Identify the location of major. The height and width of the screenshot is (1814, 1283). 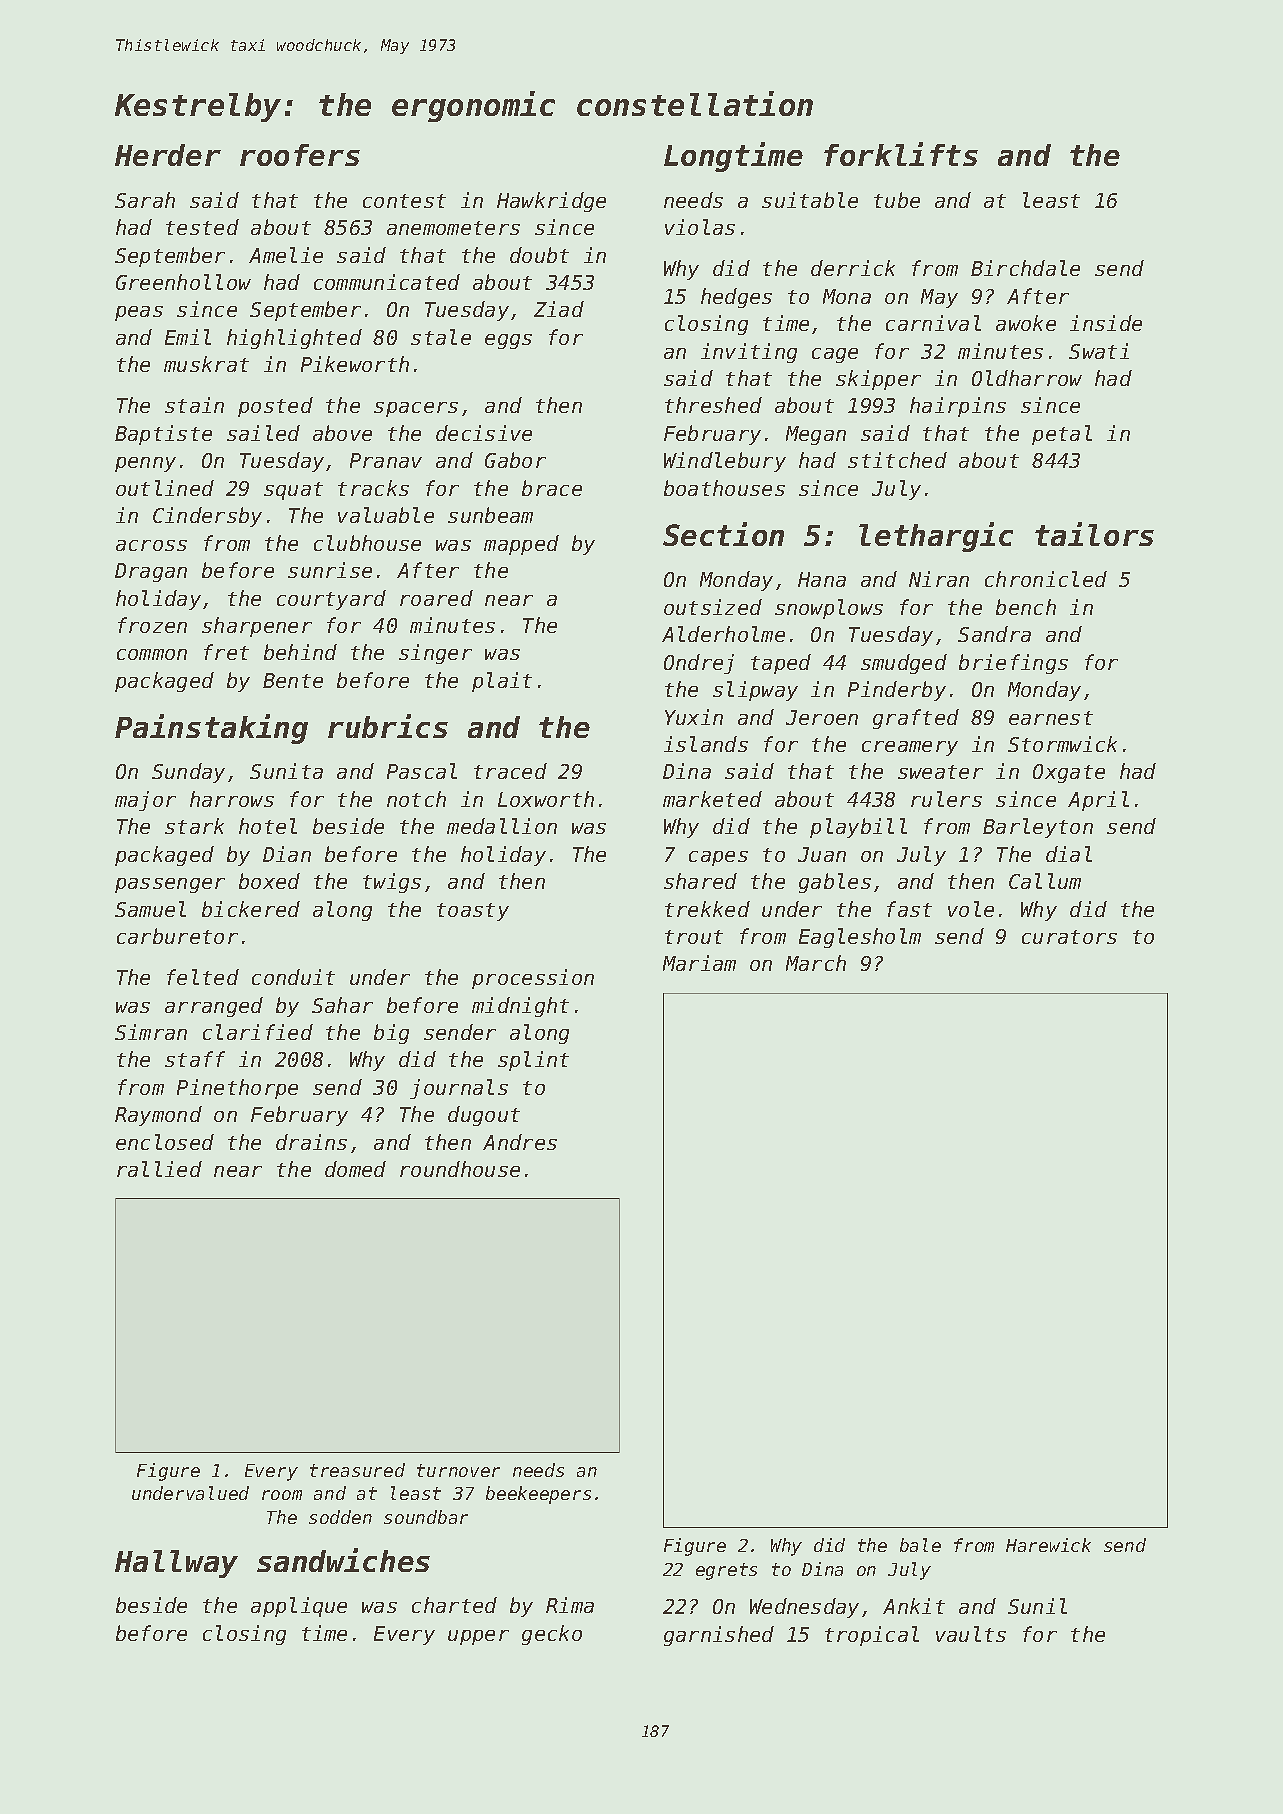
(145, 801).
